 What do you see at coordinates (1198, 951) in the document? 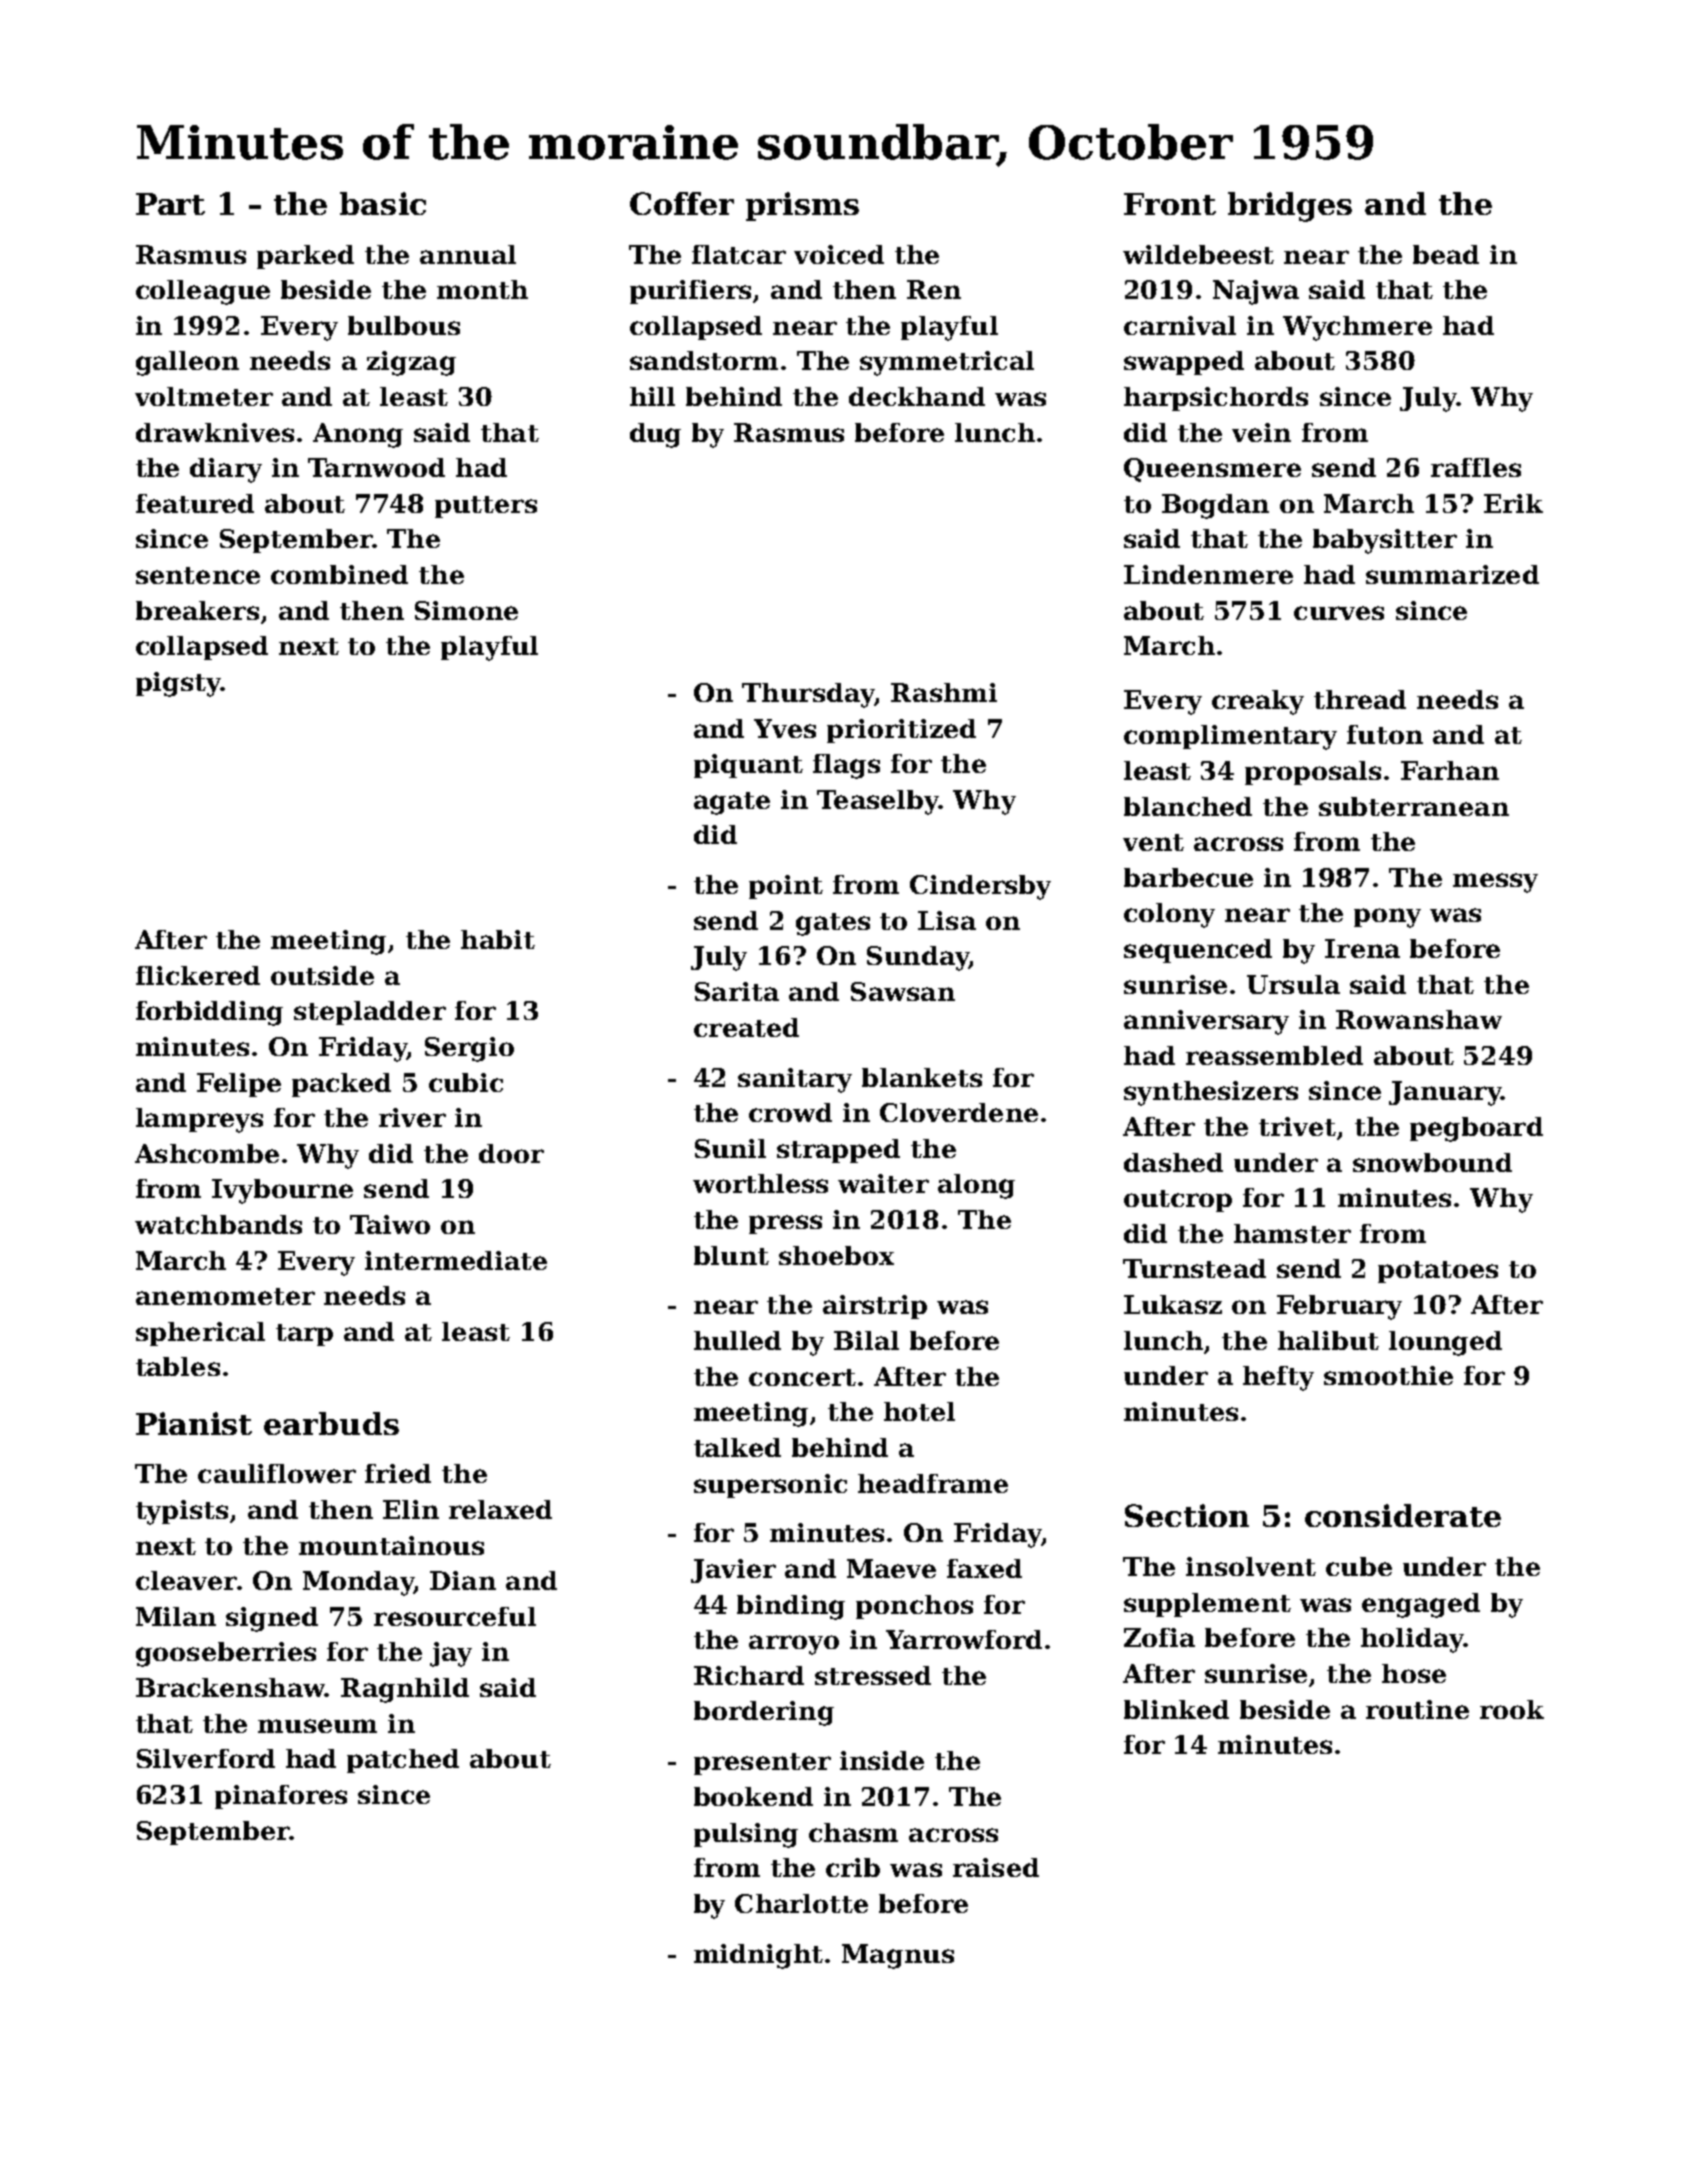
I see `sequenced` at bounding box center [1198, 951].
